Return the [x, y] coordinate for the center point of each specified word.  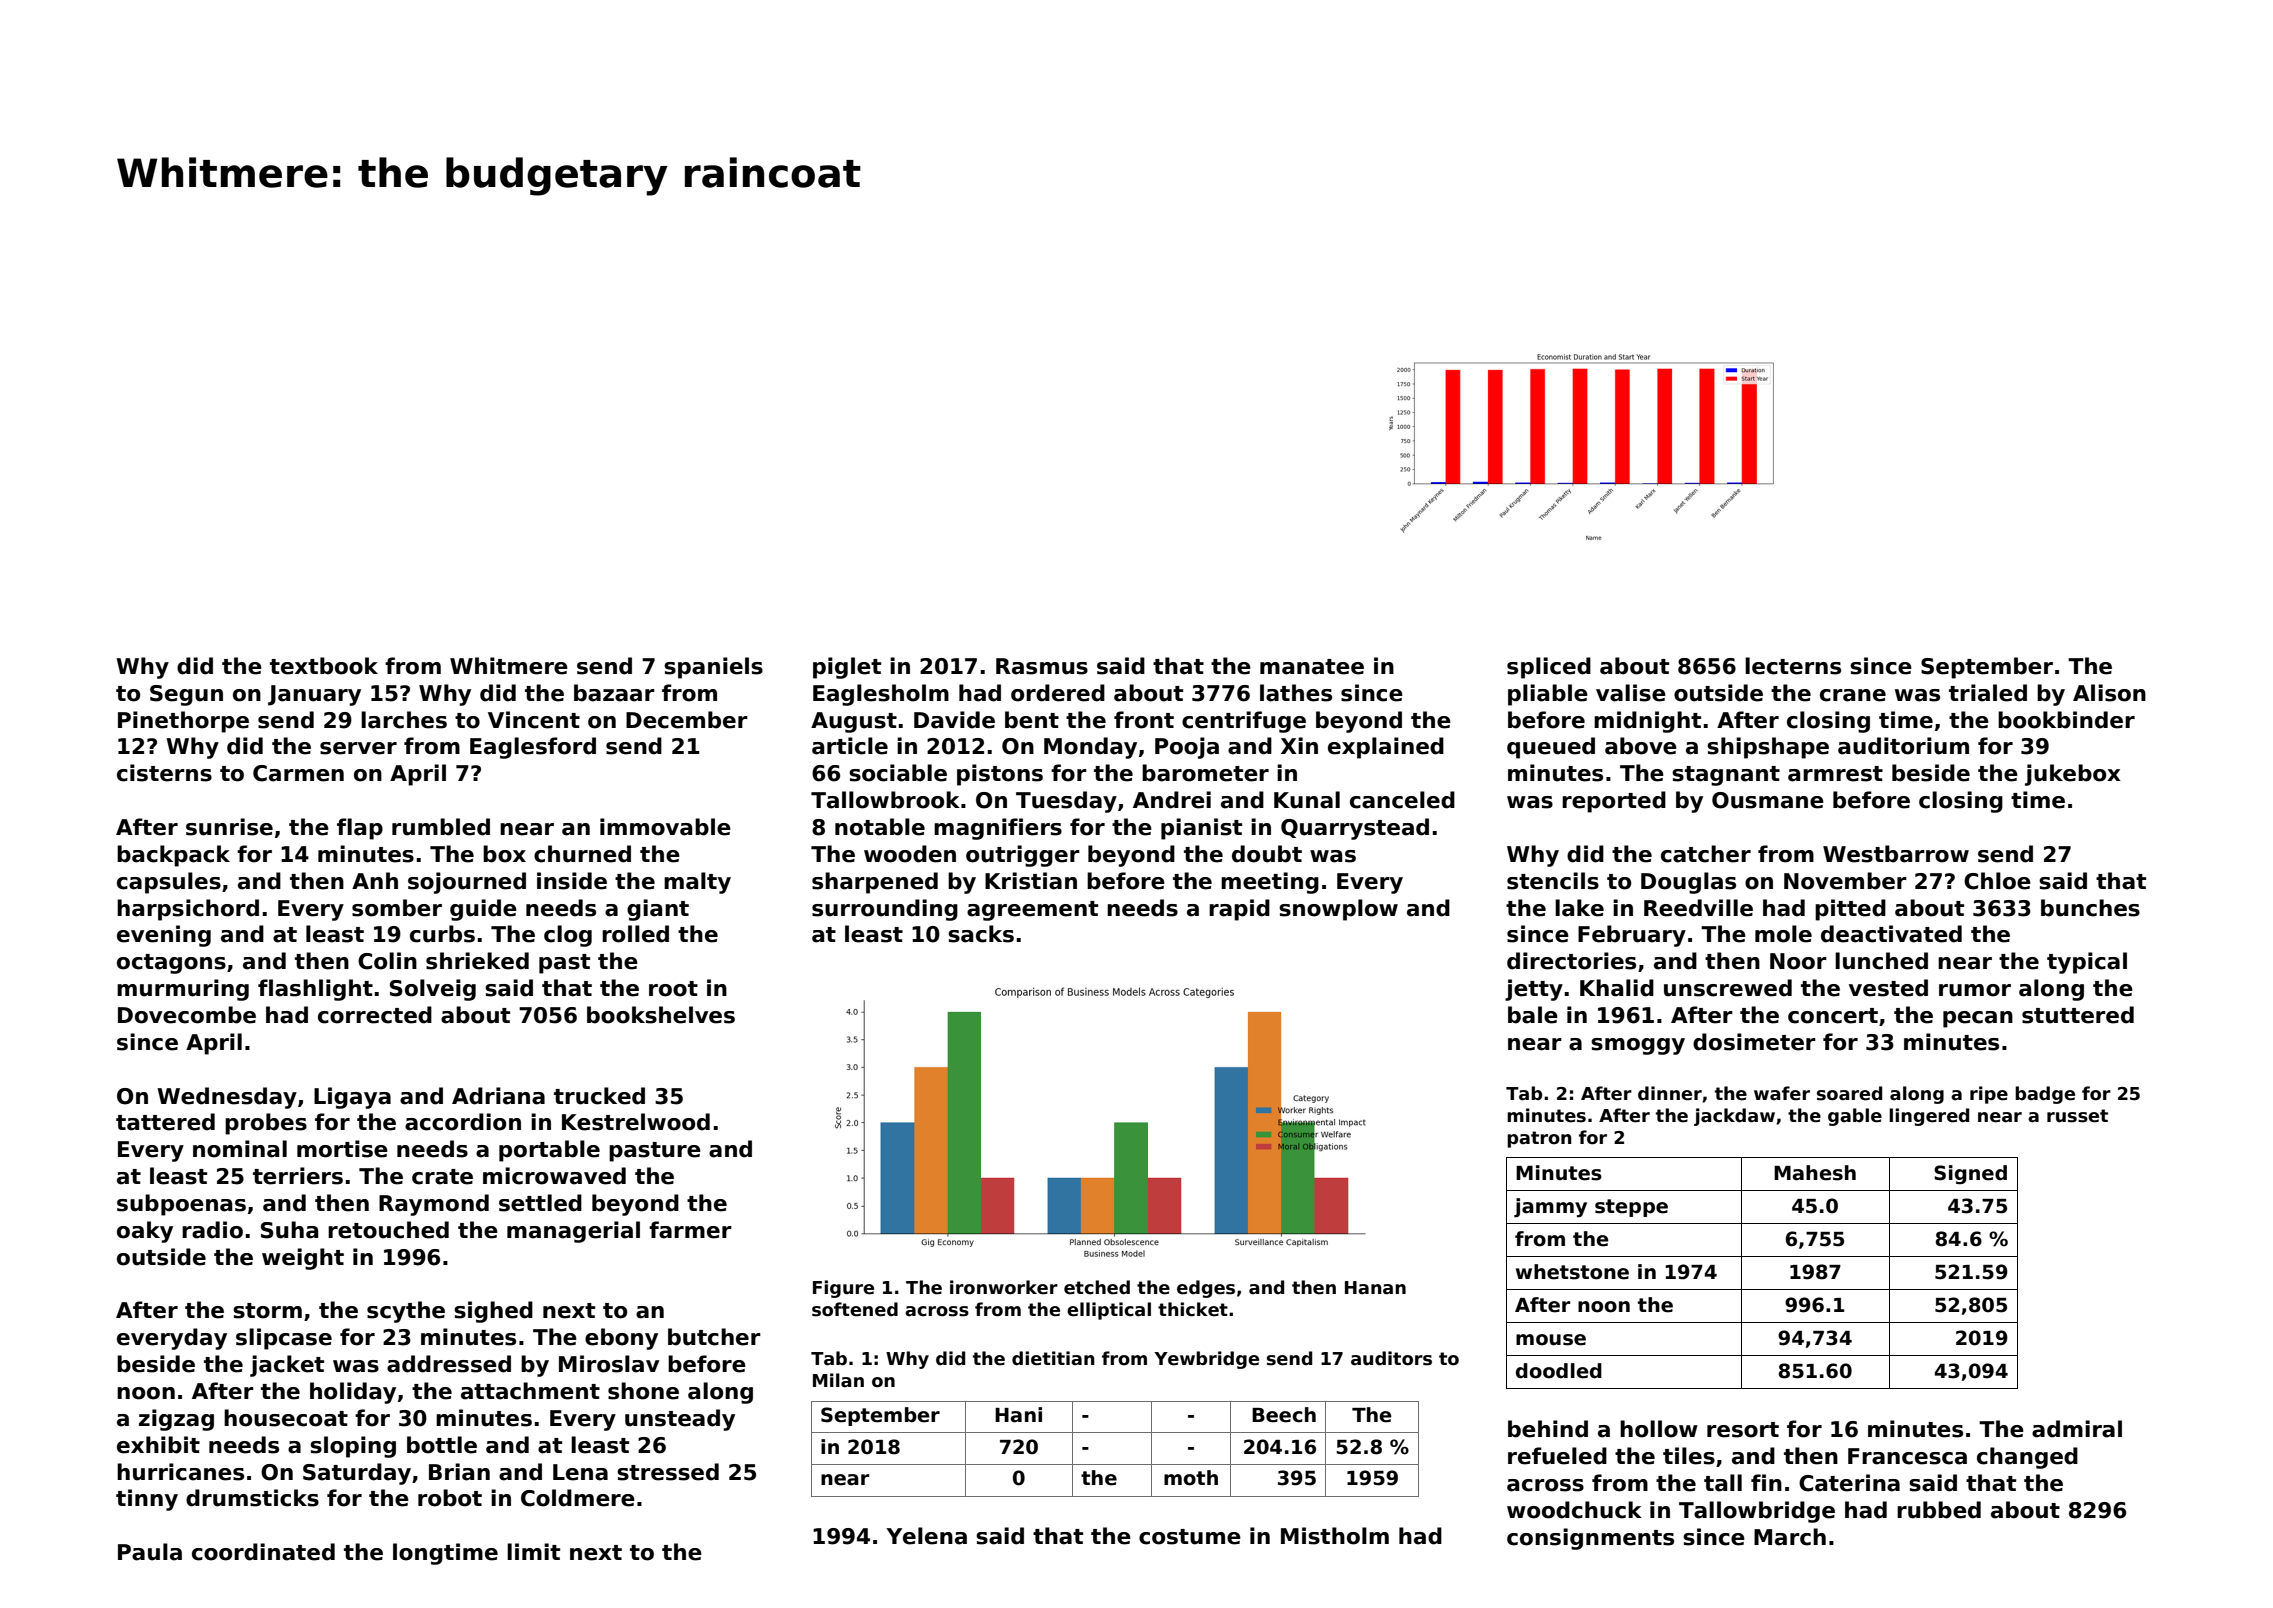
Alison [2109, 693]
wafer [1782, 1093]
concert [1833, 1016]
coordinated [263, 1552]
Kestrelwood [636, 1122]
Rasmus [1042, 666]
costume [1190, 1537]
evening [164, 936]
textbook [324, 666]
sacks [981, 934]
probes [266, 1124]
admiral [2077, 1429]
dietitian [1053, 1358]
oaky [145, 1232]
